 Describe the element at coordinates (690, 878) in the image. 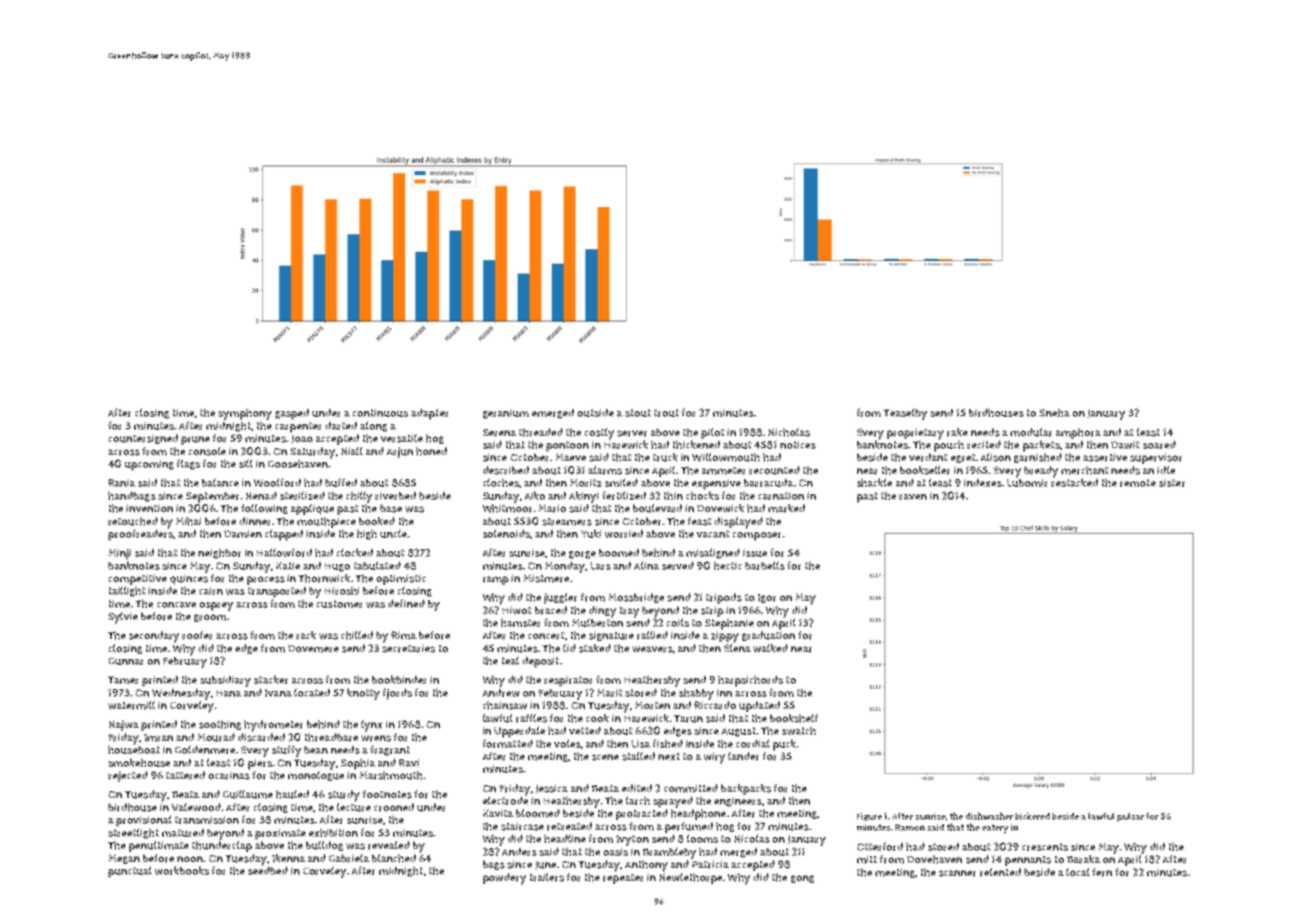

I see `Newlethorpe` at that location.
